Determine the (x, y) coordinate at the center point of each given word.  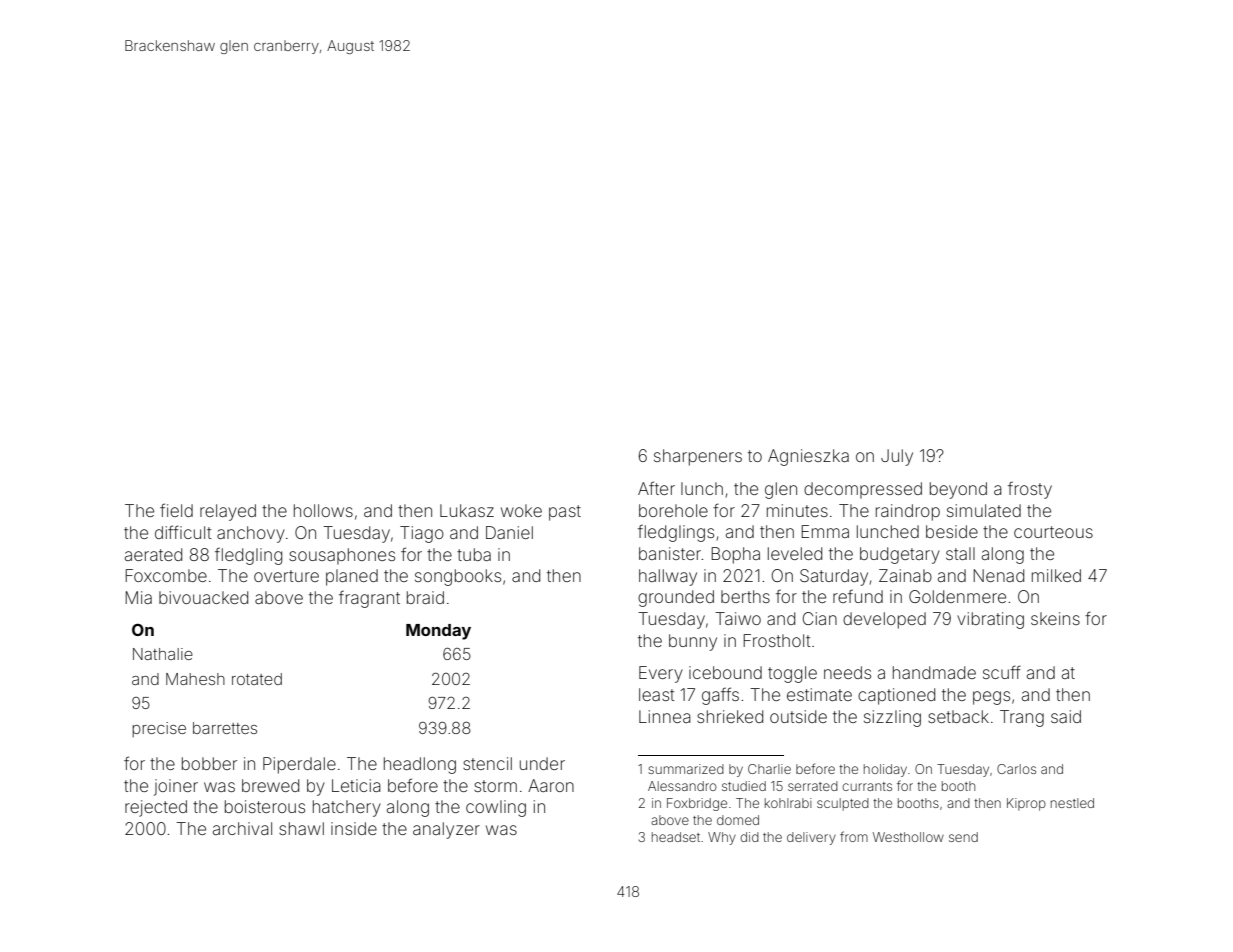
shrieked (730, 716)
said (1066, 716)
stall (960, 553)
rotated (257, 679)
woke (521, 510)
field (176, 510)
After (656, 488)
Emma (825, 531)
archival (242, 828)
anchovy (251, 534)
